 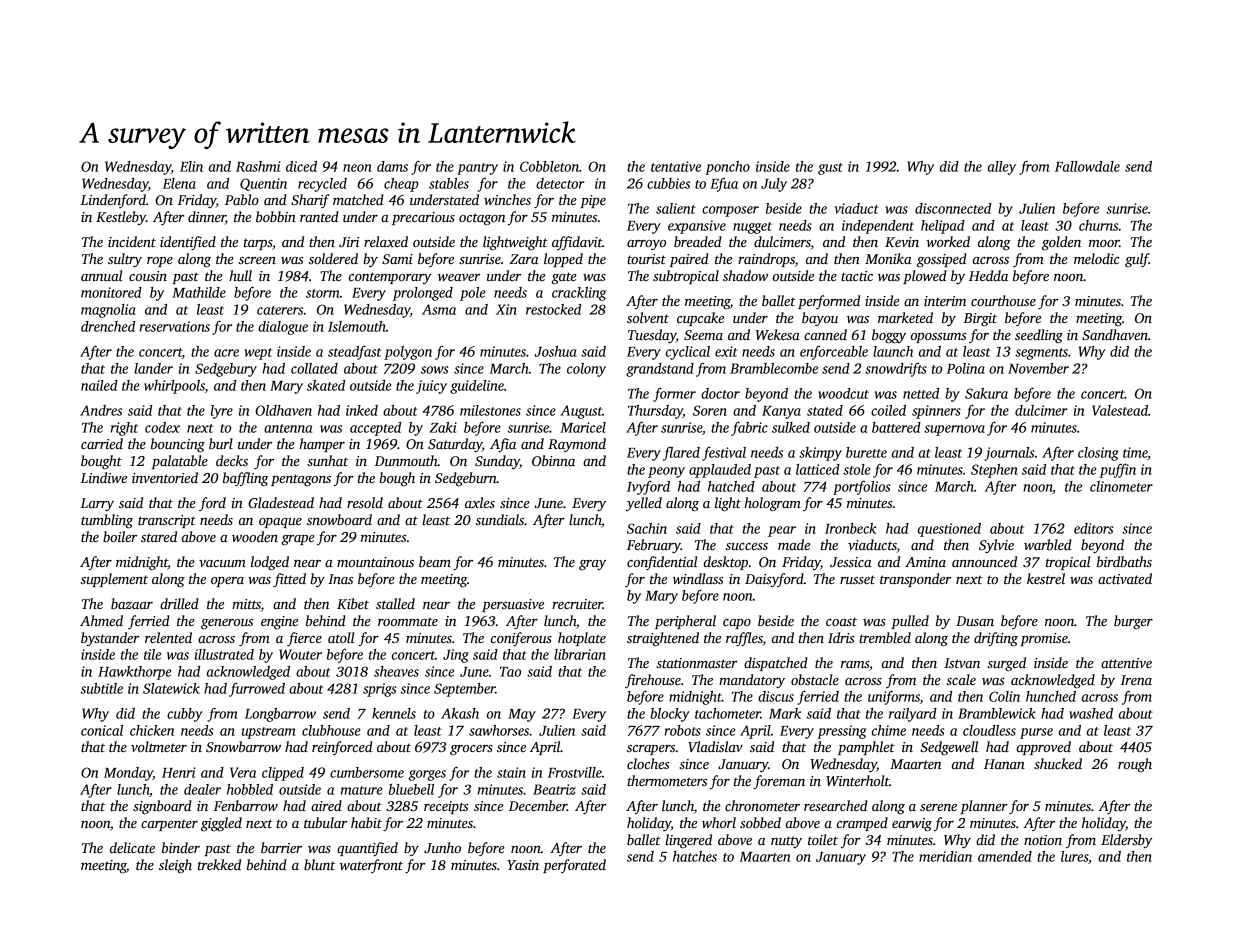 What do you see at coordinates (326, 385) in the screenshot?
I see `skated` at bounding box center [326, 385].
